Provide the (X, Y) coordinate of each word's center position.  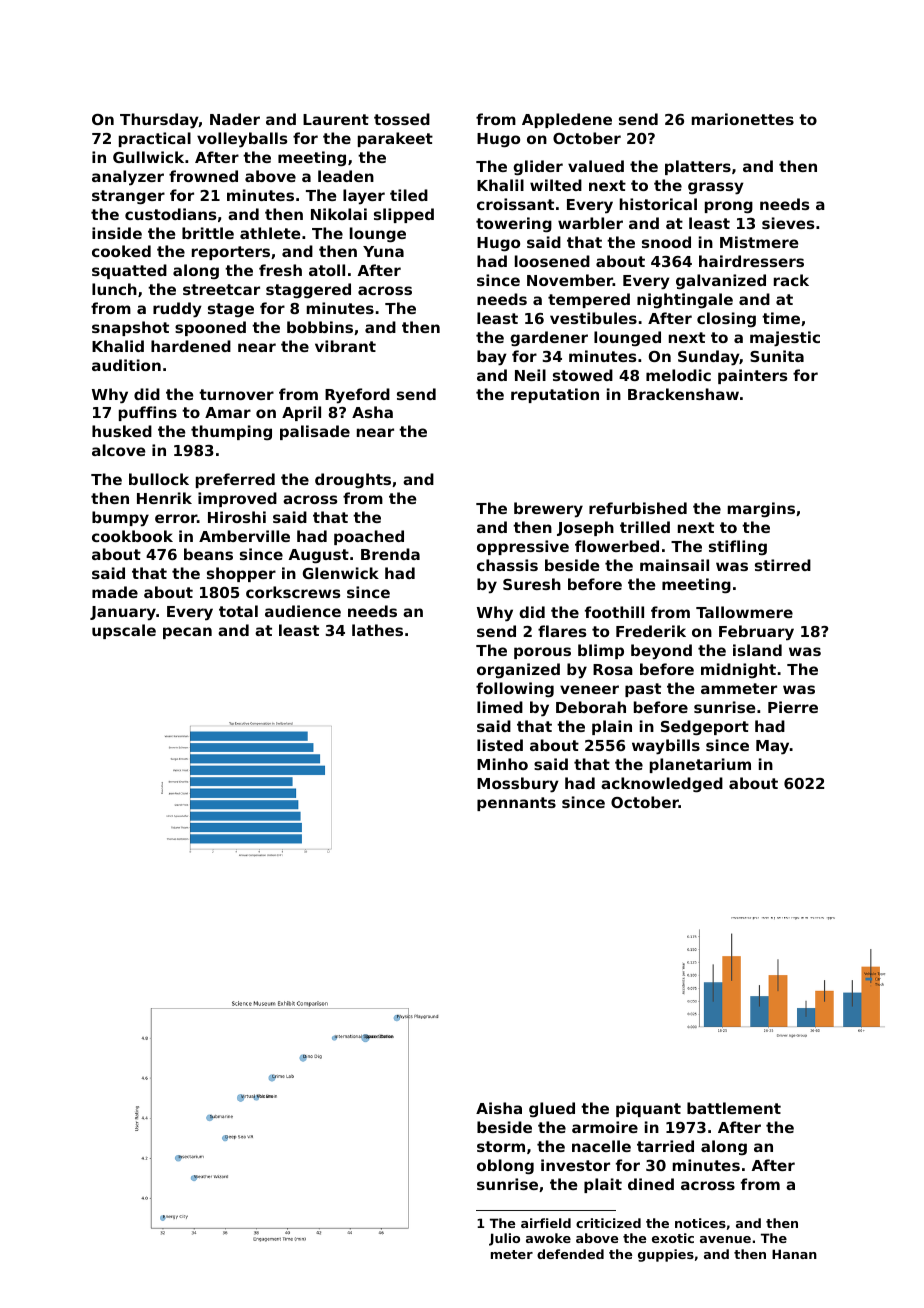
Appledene (567, 120)
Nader (235, 119)
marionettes (743, 119)
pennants (516, 804)
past (643, 690)
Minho (502, 764)
